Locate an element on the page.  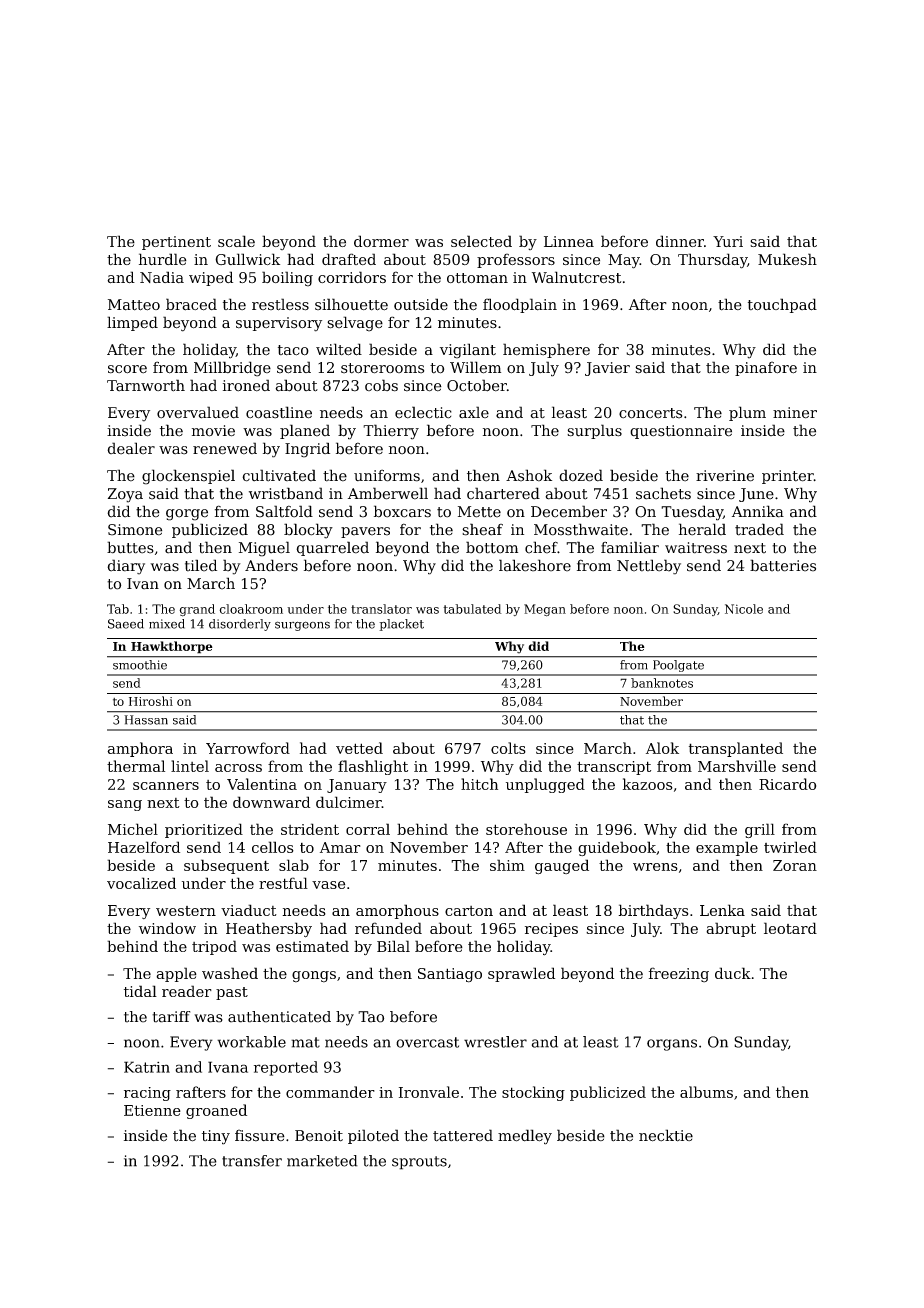
silhouette is located at coordinates (351, 304).
